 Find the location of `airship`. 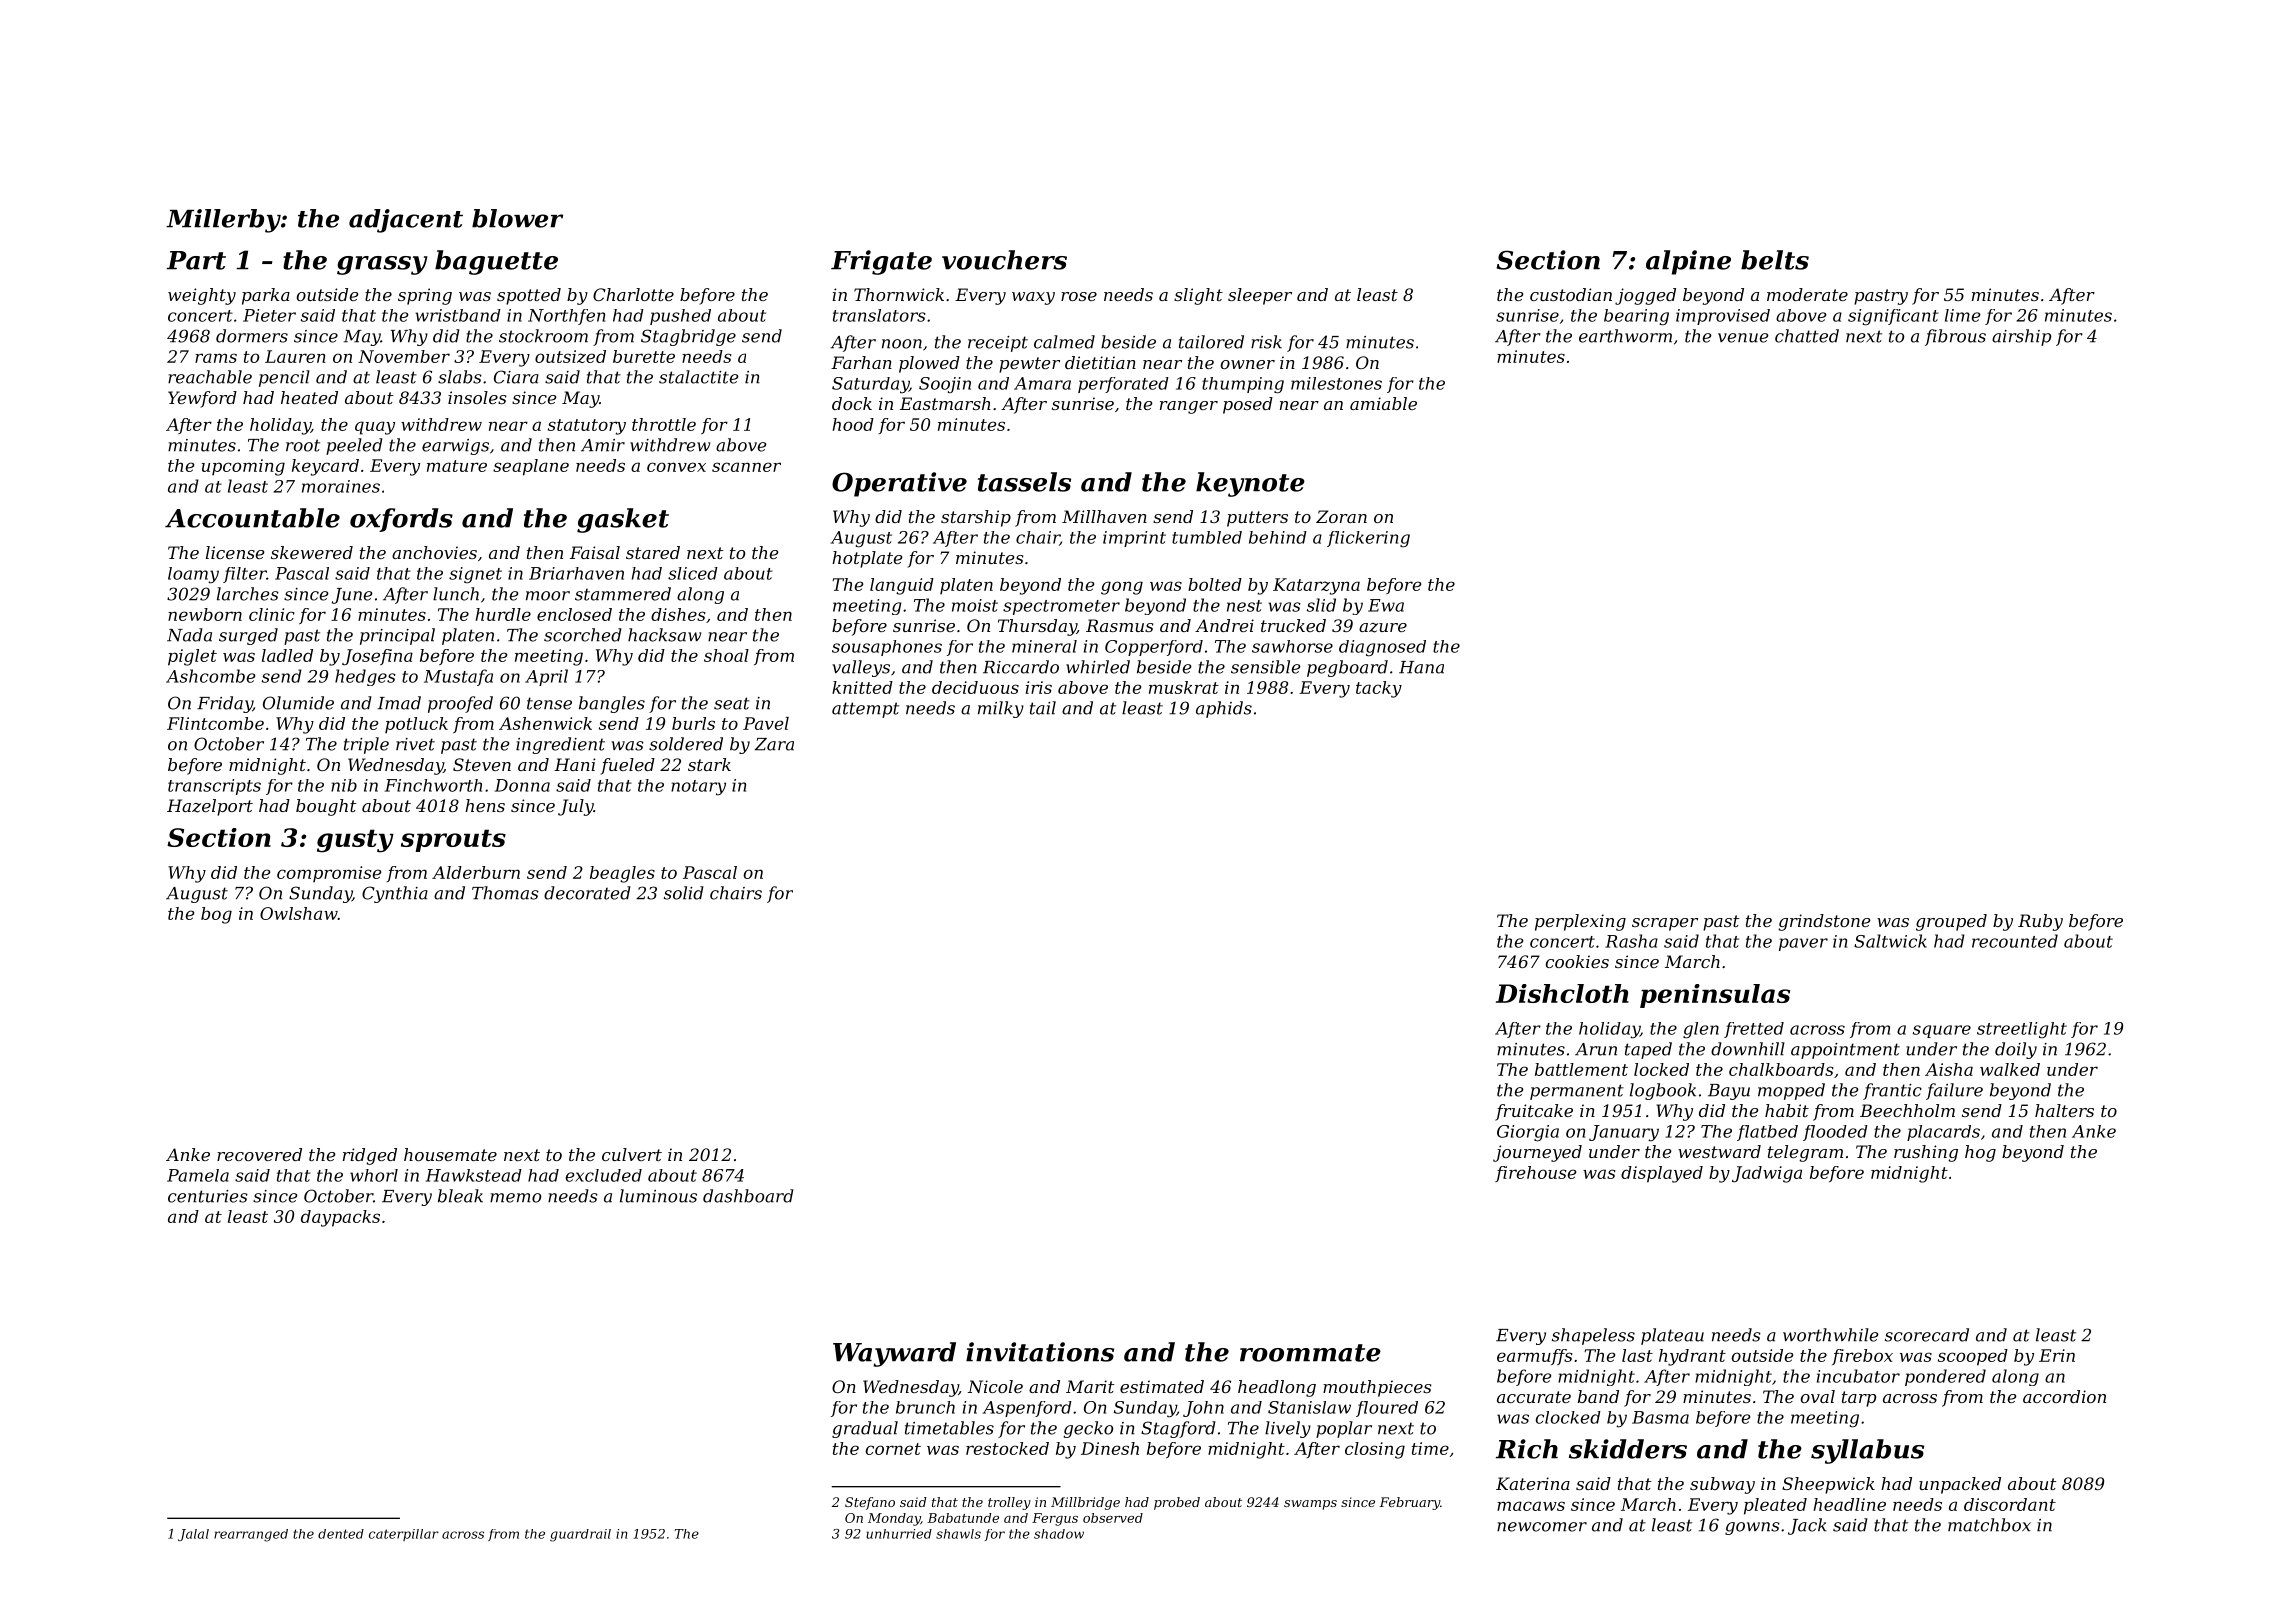

airship is located at coordinates (2021, 337).
